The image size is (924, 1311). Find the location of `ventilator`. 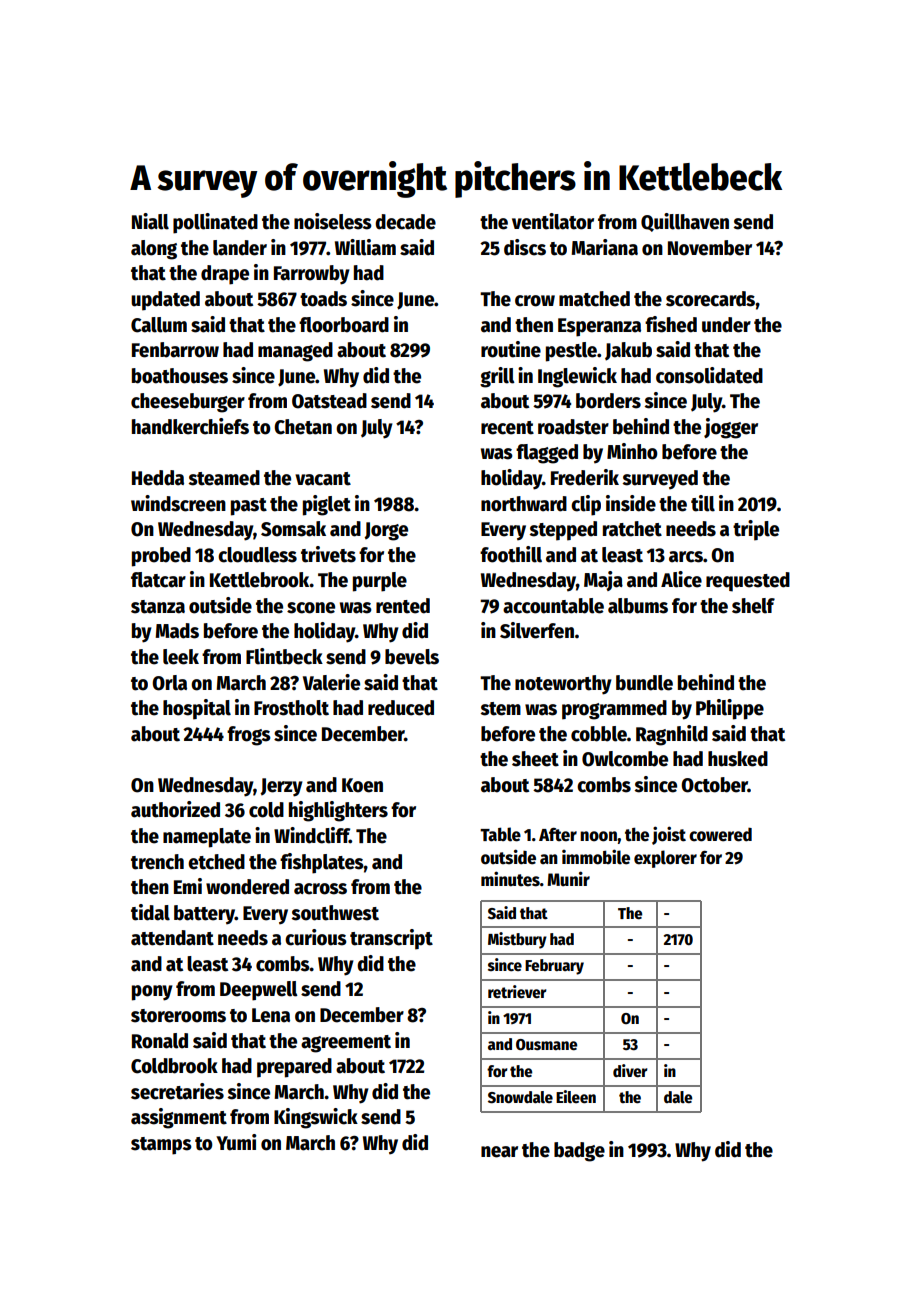

ventilator is located at coordinates (553, 221).
